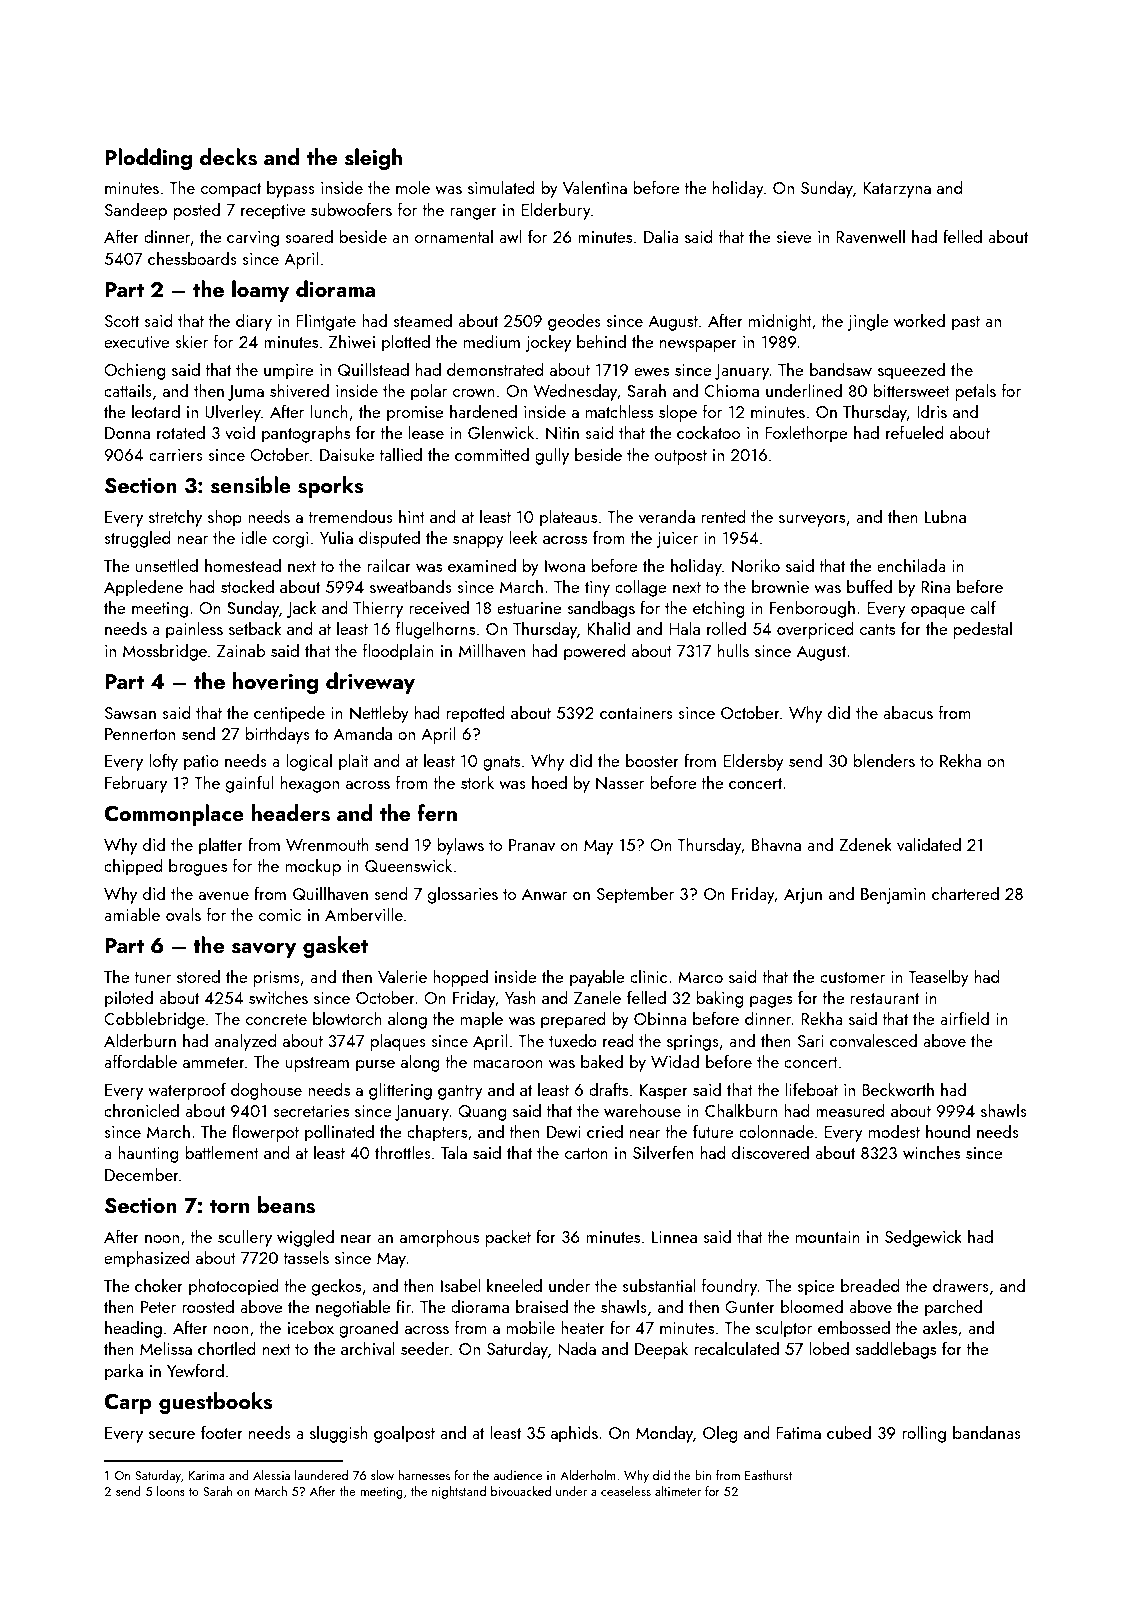 The height and width of the screenshot is (1609, 1133). I want to click on loons, so click(171, 1491).
